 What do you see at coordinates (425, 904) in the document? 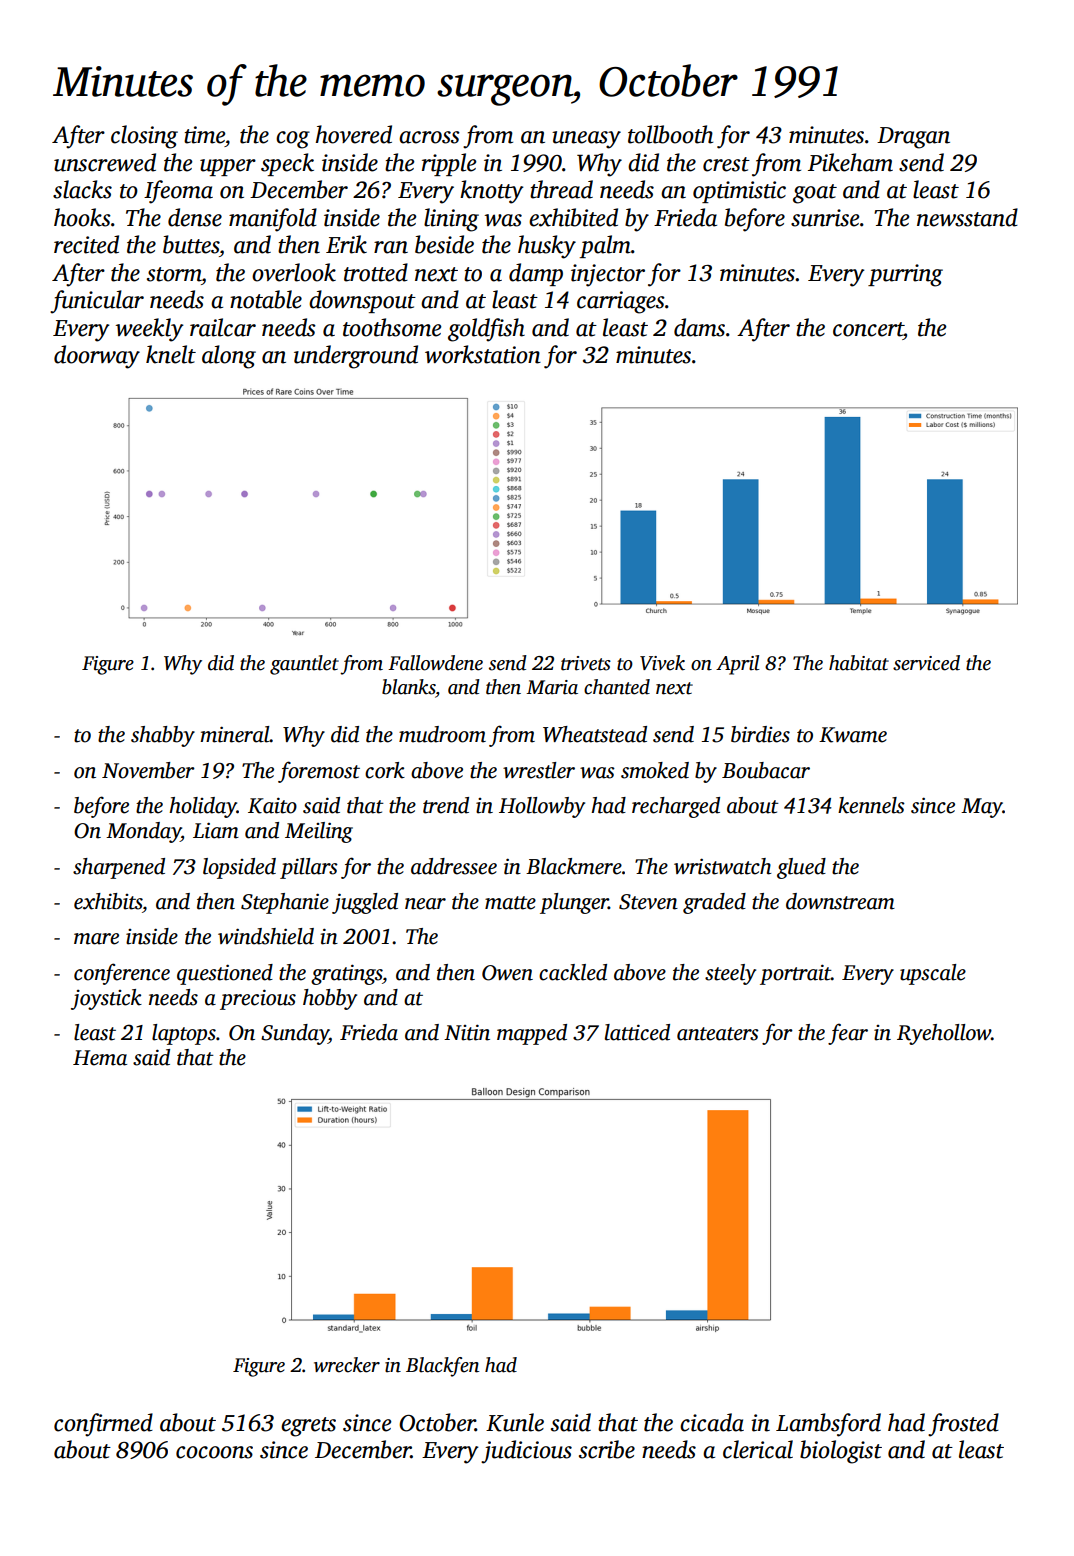
I see `near` at bounding box center [425, 904].
